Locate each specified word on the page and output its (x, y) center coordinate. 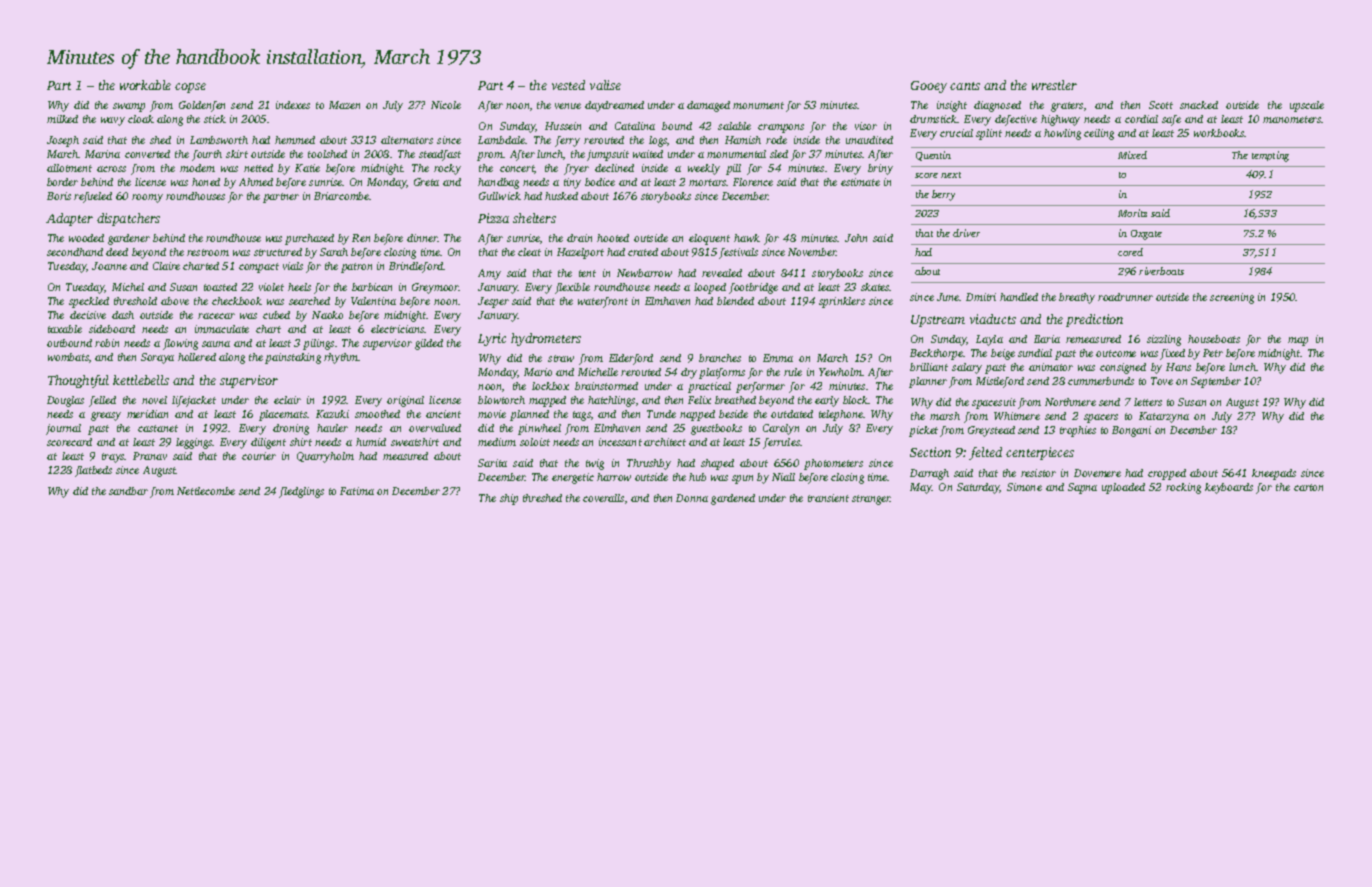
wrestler (1054, 85)
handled (1019, 297)
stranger (871, 500)
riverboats (1161, 271)
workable (145, 85)
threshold (135, 301)
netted (258, 168)
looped (710, 288)
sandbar (128, 491)
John (856, 238)
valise (605, 85)
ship (509, 499)
